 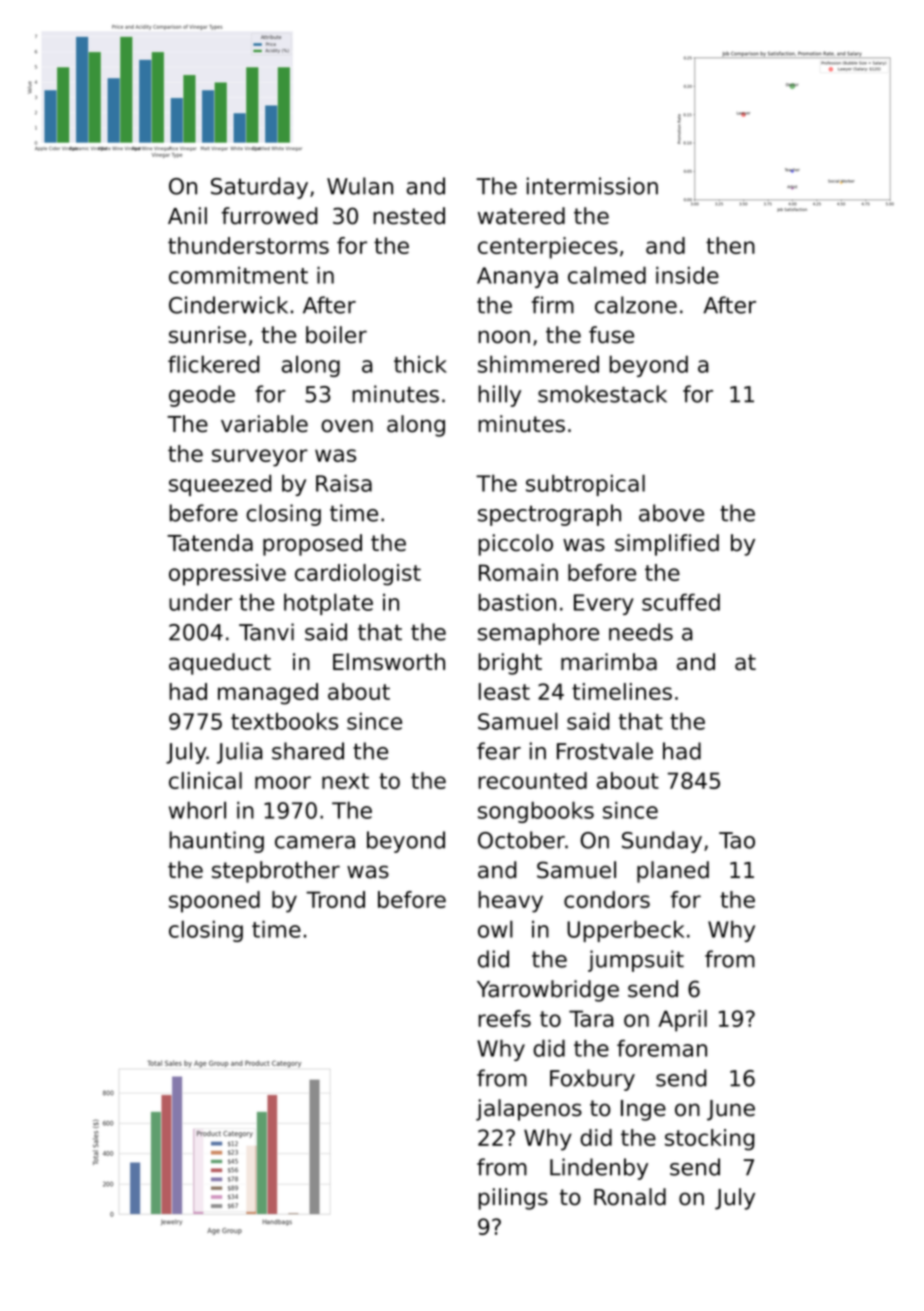 I want to click on planed, so click(x=673, y=872).
